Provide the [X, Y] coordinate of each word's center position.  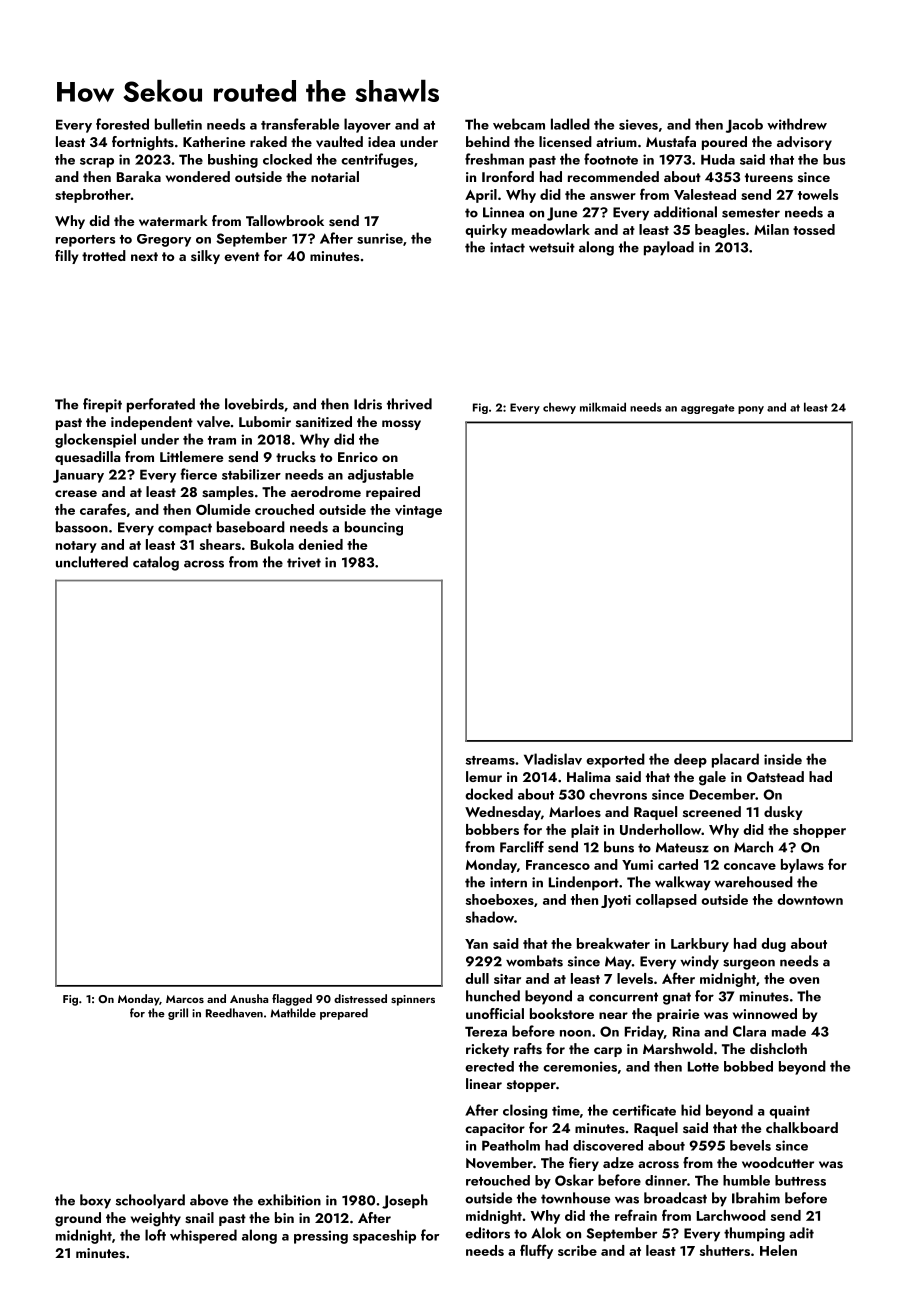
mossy [401, 425]
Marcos [185, 999]
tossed [814, 229]
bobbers [492, 829]
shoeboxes [500, 899]
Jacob [744, 125]
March [753, 847]
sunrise [380, 238]
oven [804, 980]
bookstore [562, 1014]
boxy [95, 1201]
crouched [284, 509]
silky [205, 257]
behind [488, 141]
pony [751, 410]
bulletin [178, 124]
